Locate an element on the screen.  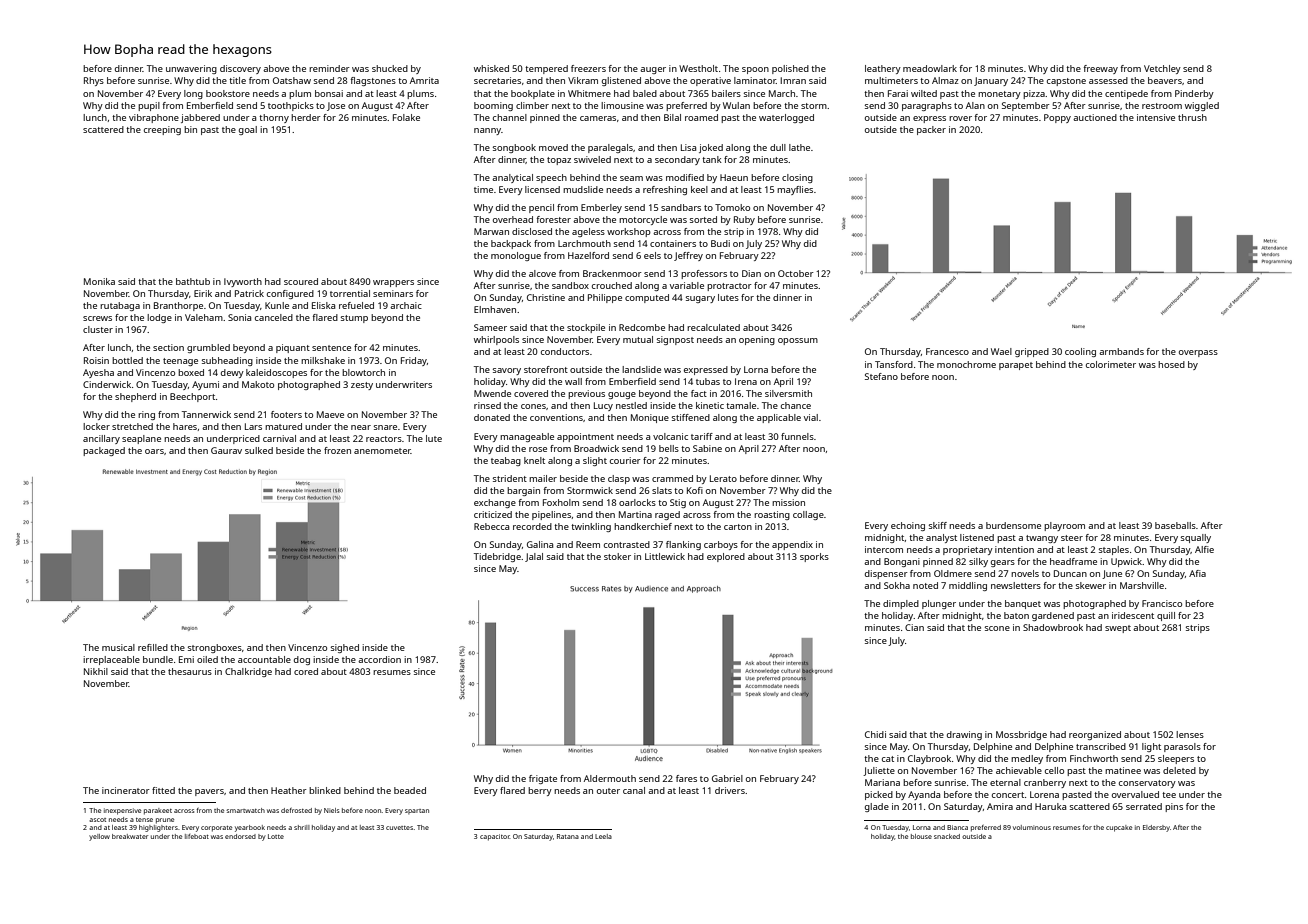
echoing is located at coordinates (908, 526).
